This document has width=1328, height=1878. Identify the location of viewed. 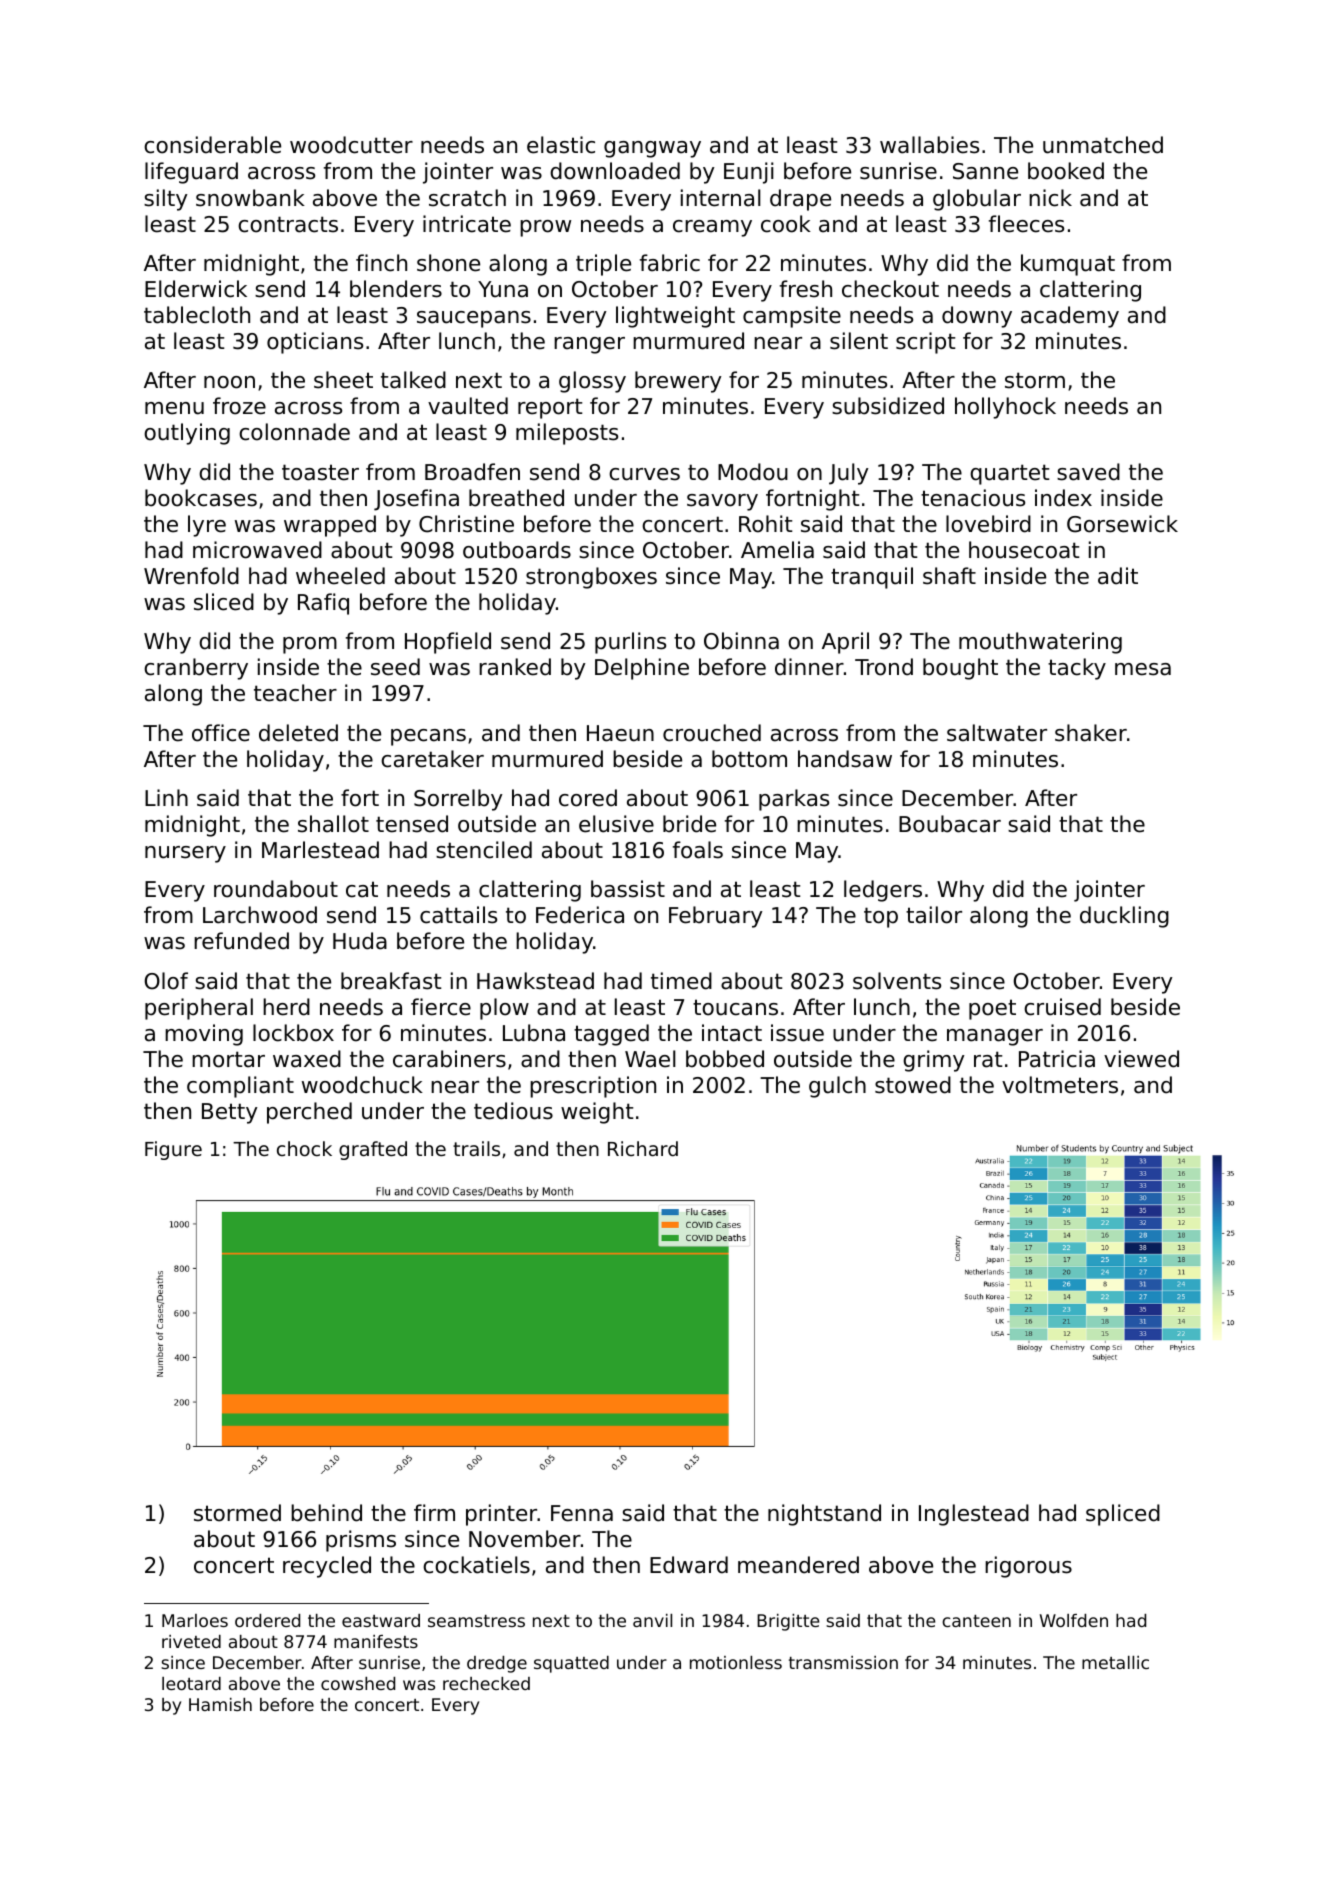
(1141, 1059).
